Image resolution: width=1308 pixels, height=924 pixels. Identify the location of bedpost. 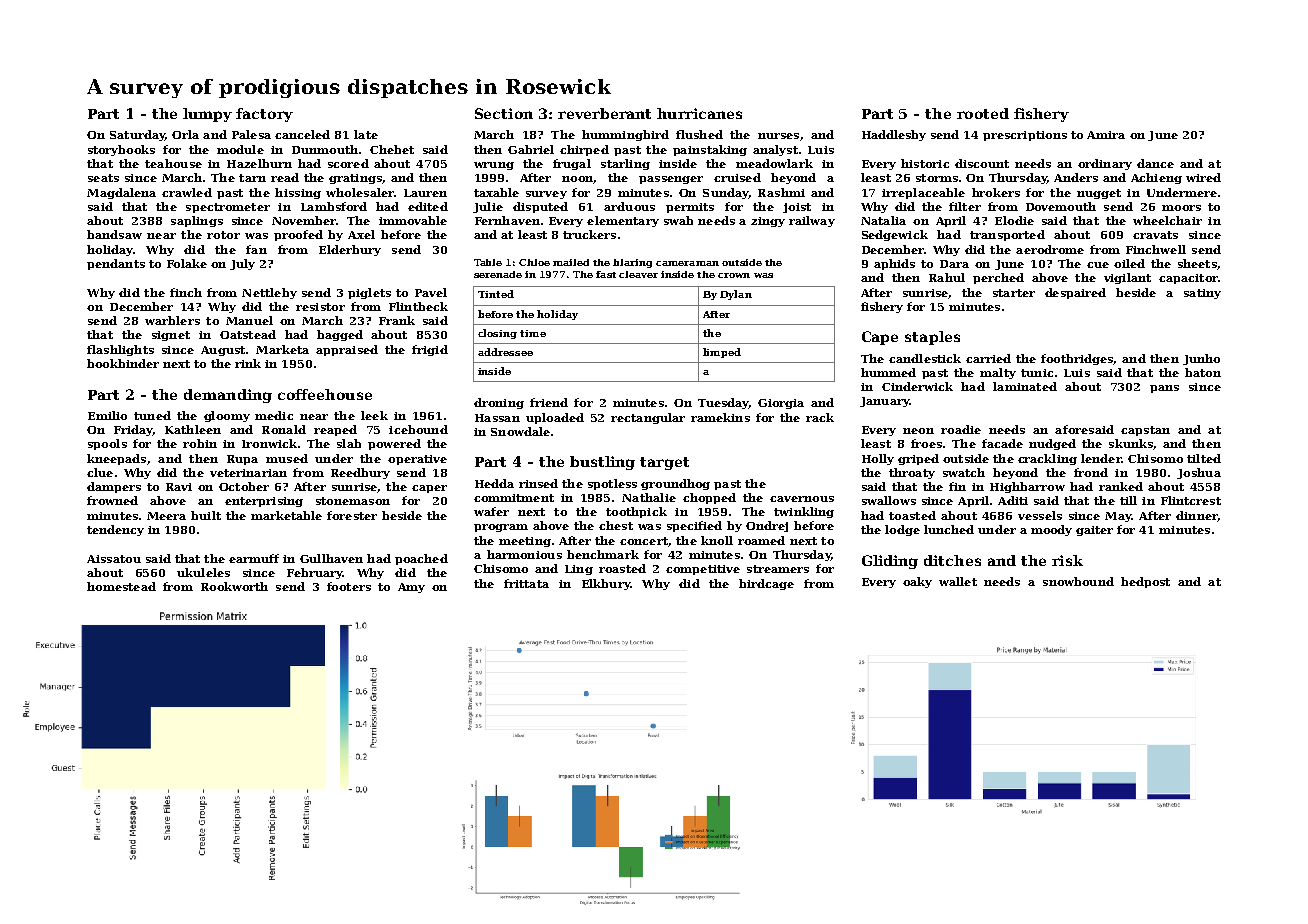
(1145, 582).
